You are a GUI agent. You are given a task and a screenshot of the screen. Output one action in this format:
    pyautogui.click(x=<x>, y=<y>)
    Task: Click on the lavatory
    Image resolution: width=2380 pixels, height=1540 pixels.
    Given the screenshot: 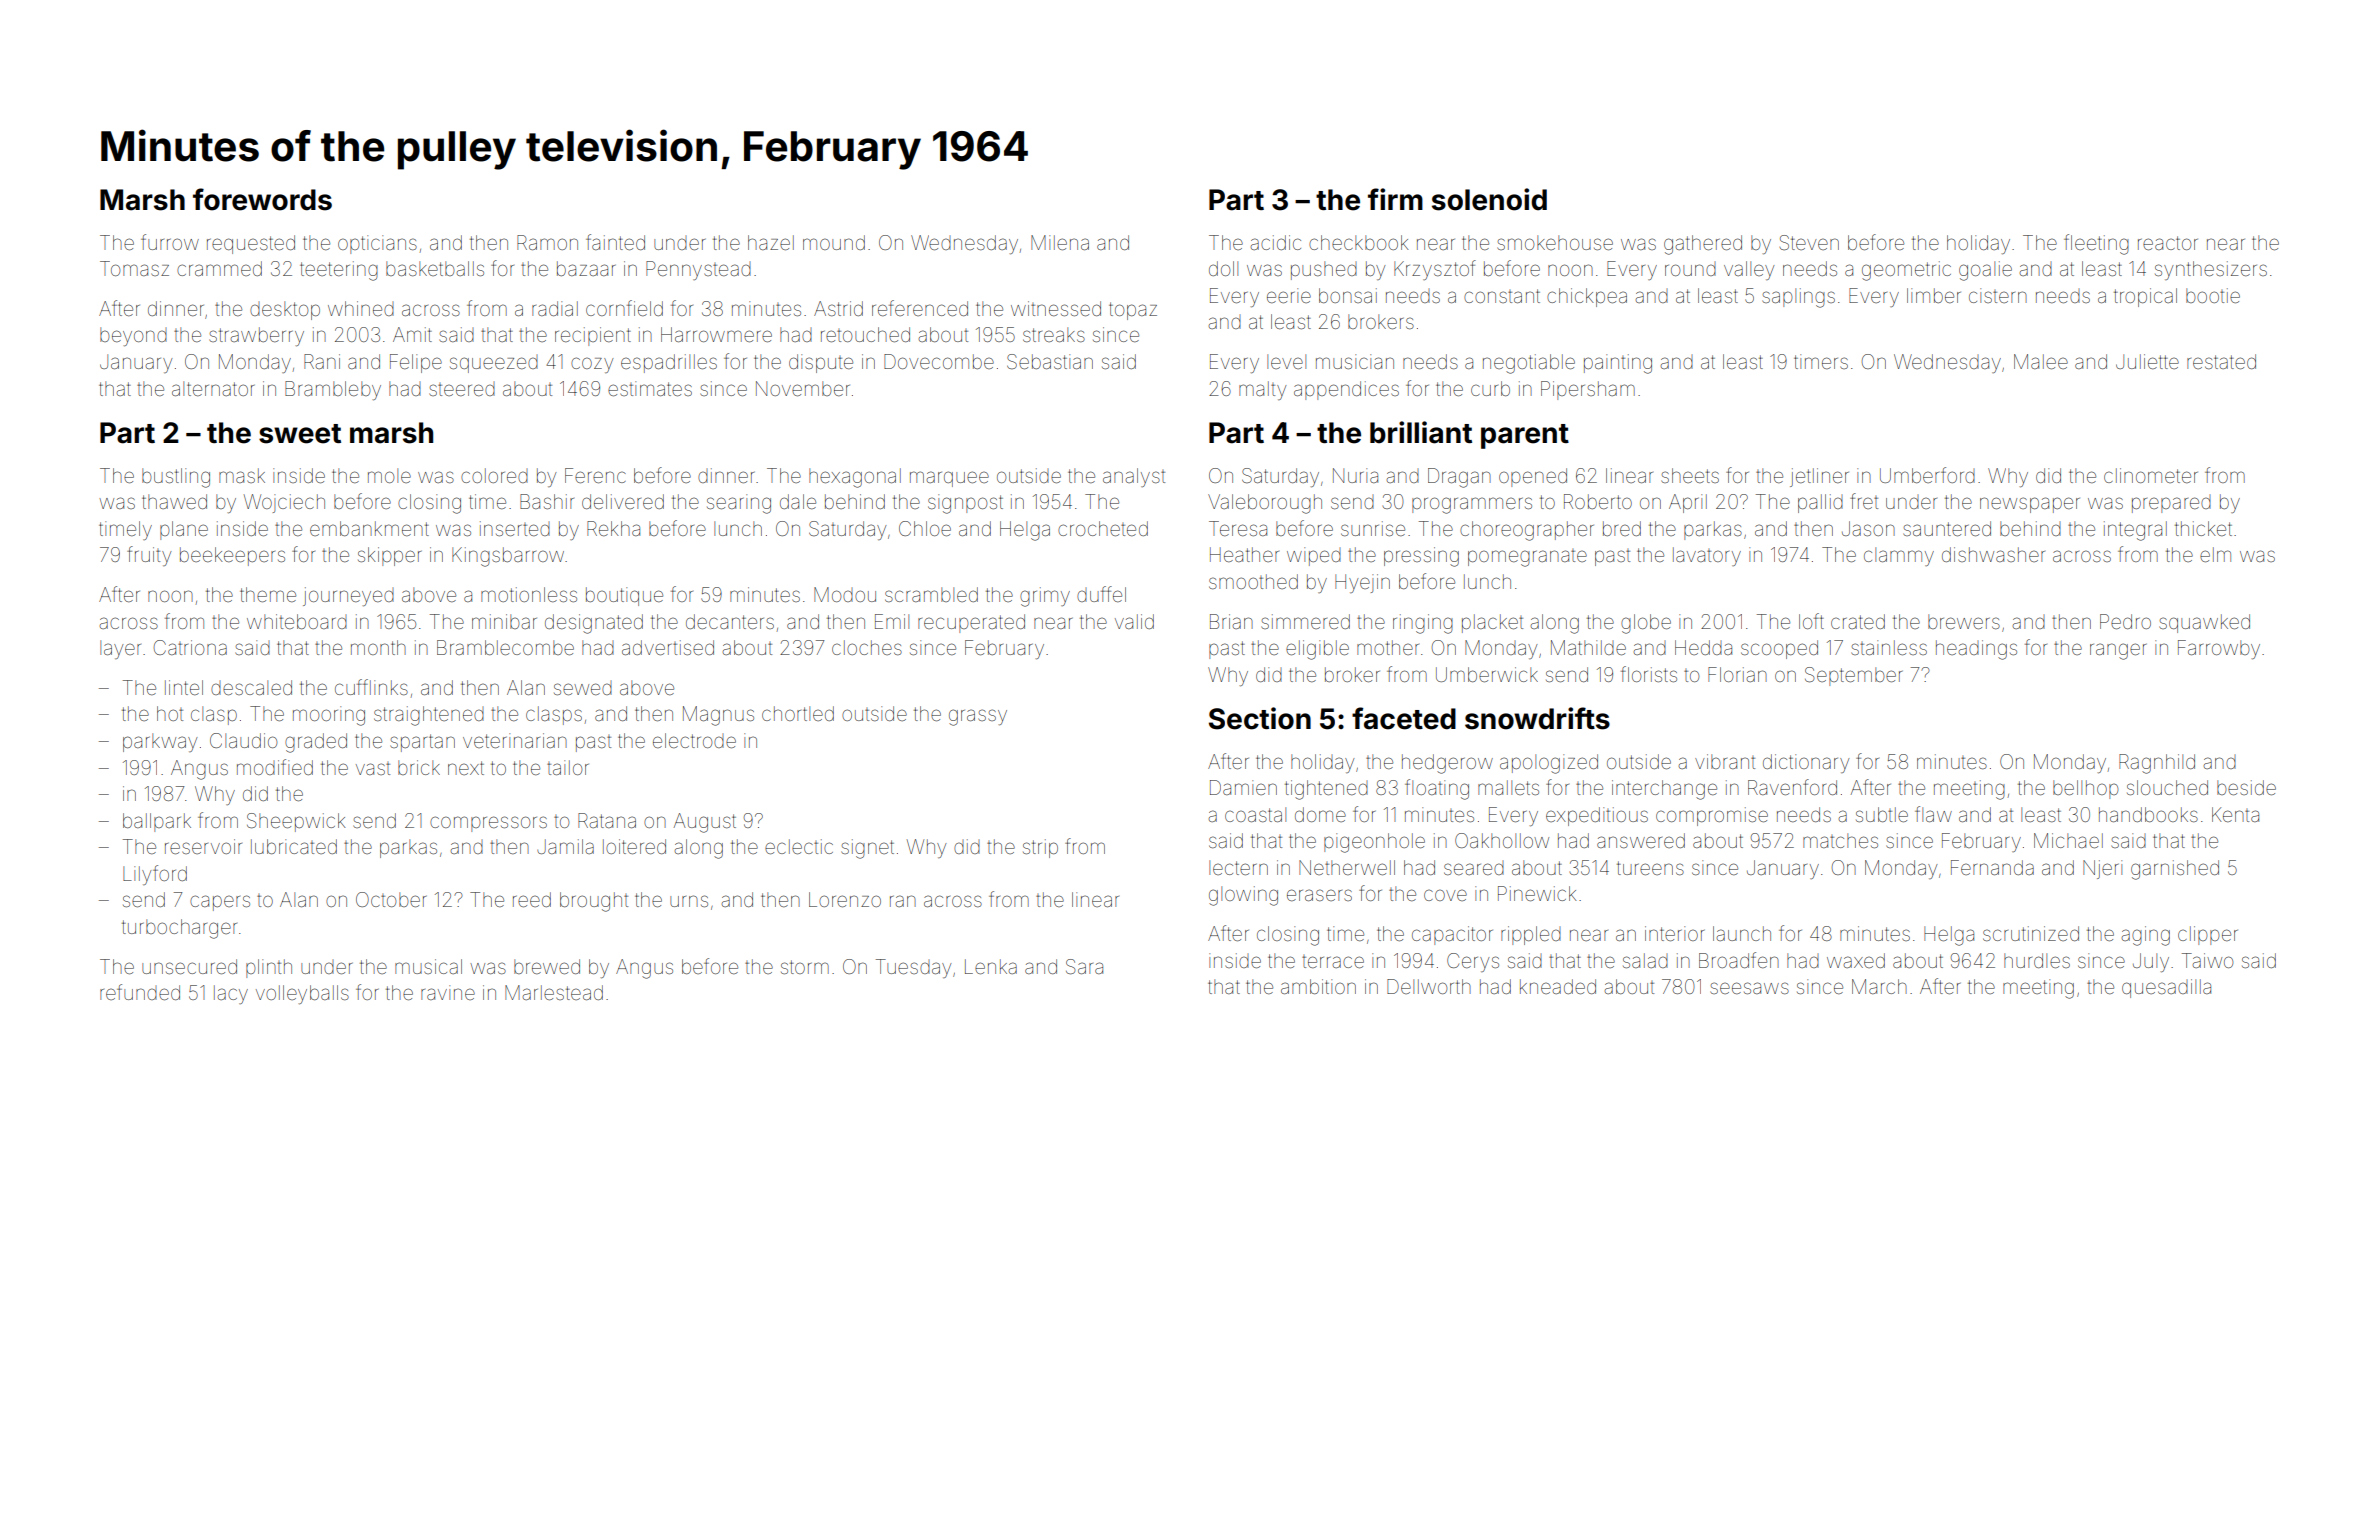 What is the action you would take?
    pyautogui.click(x=1707, y=556)
